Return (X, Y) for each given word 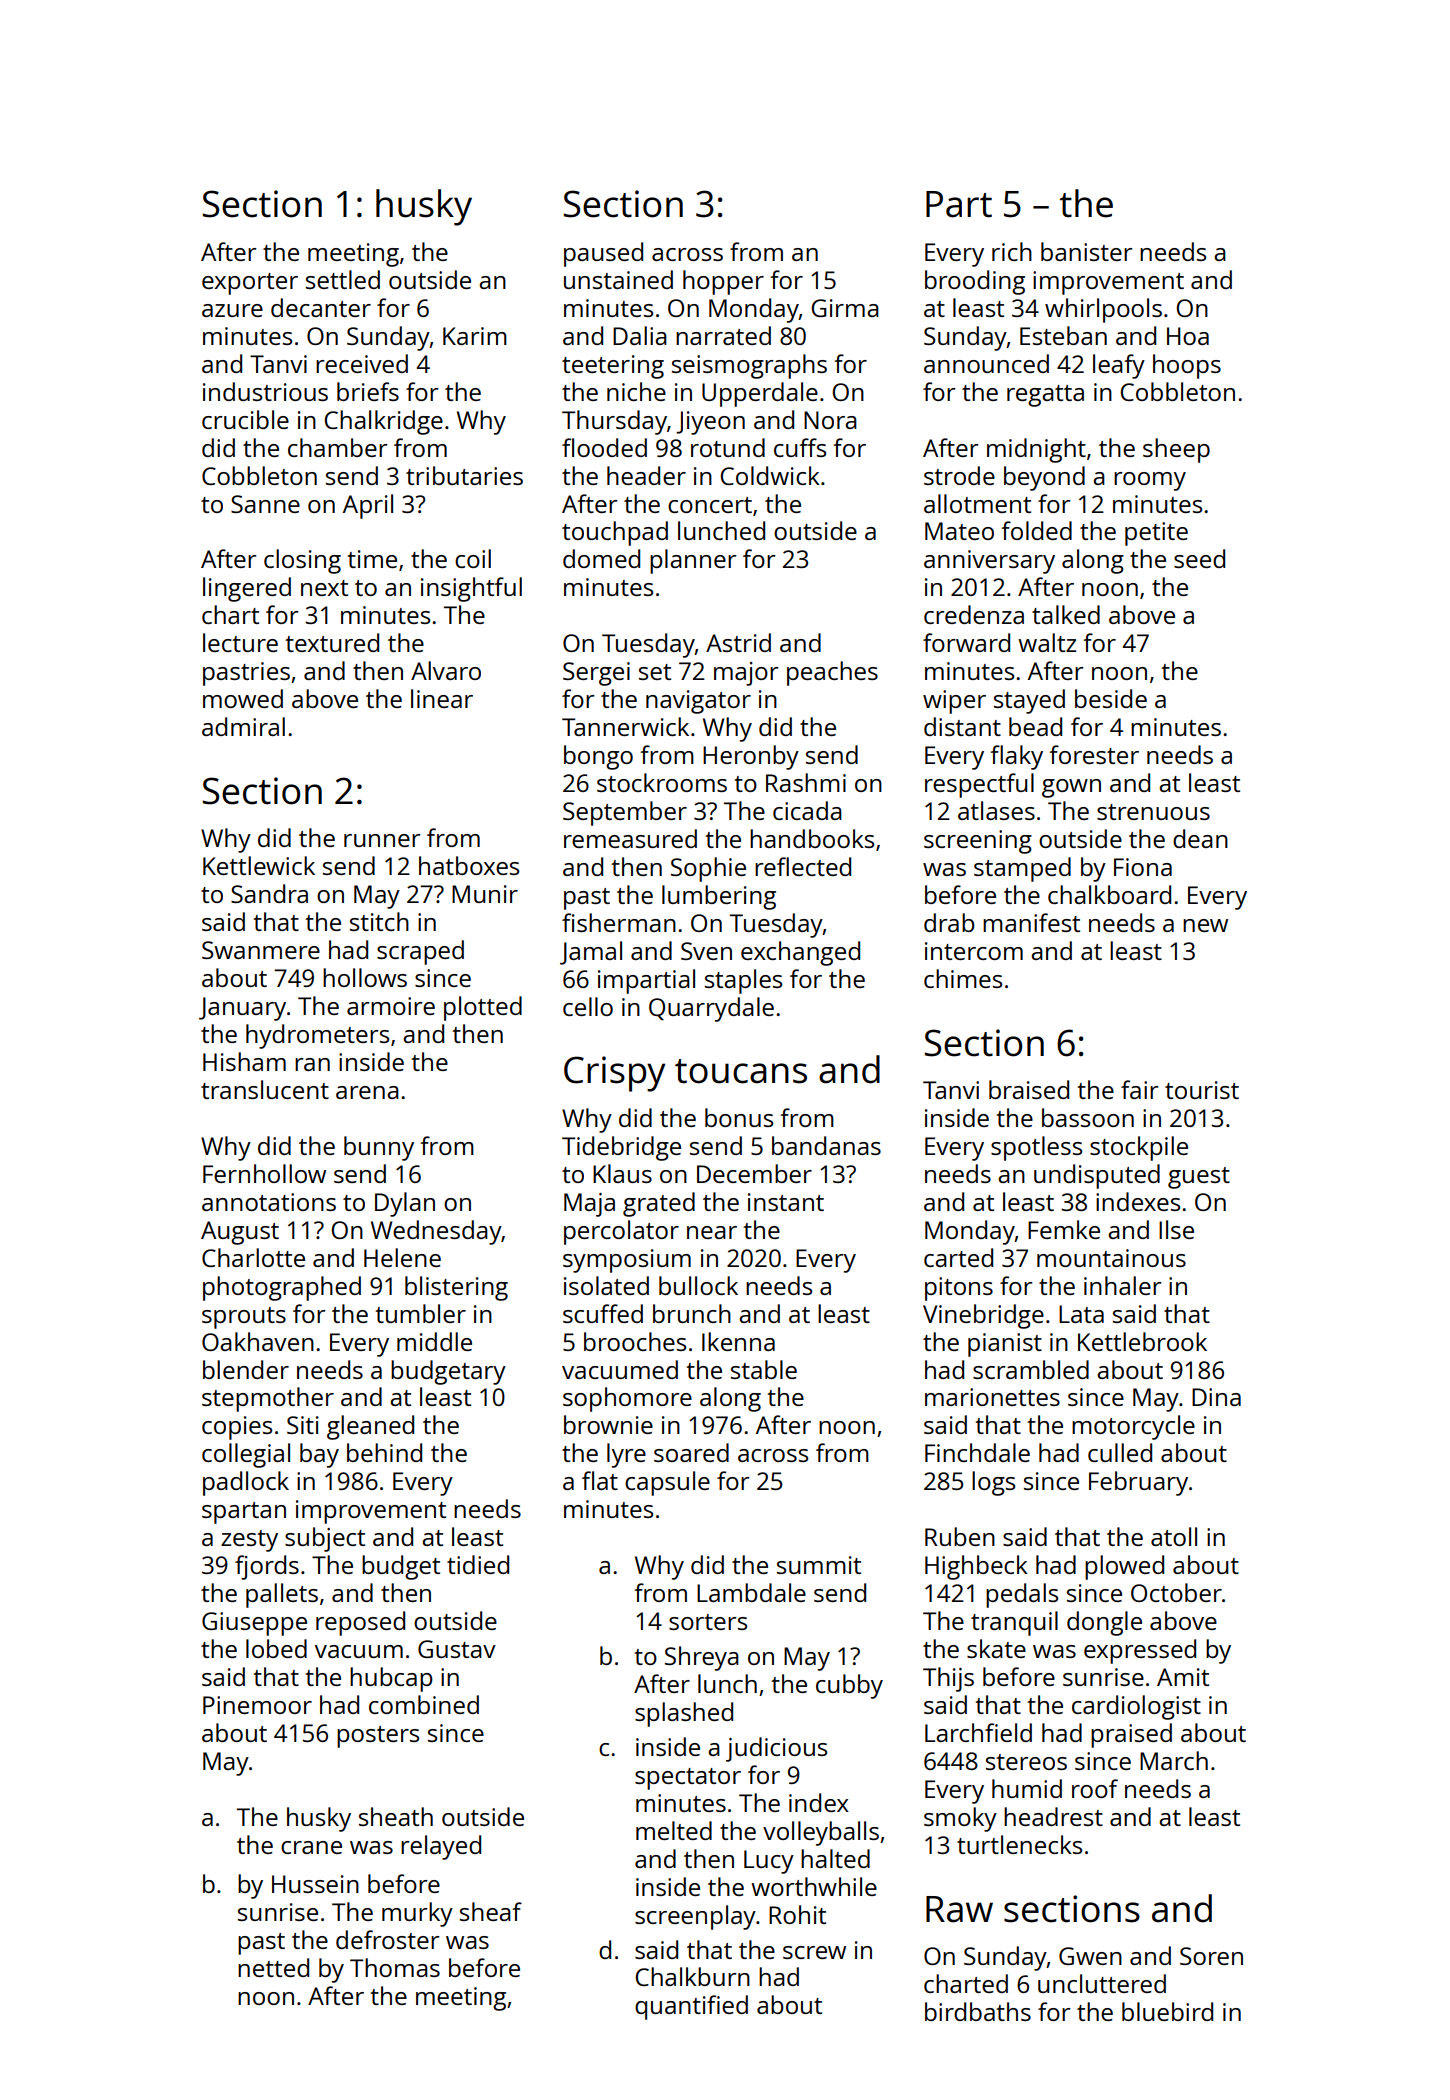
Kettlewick (259, 865)
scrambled (1031, 1369)
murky (417, 1914)
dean (1200, 838)
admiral (243, 726)
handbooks (812, 838)
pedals (1022, 1595)
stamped (1022, 869)
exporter (250, 284)
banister (1087, 251)
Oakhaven (258, 1341)
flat (600, 1480)
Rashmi (806, 782)
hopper (723, 282)
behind (384, 1452)
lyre (626, 1455)
